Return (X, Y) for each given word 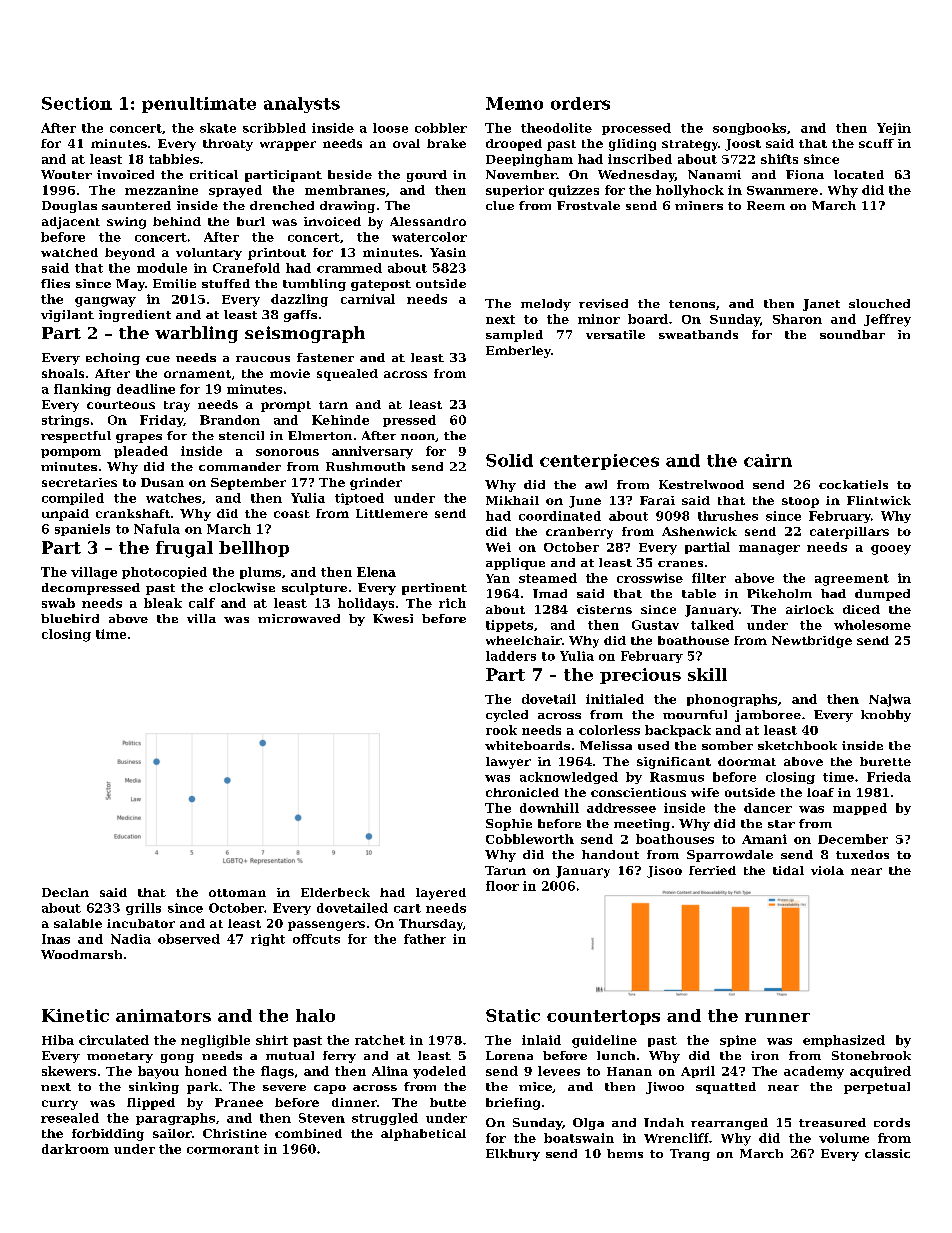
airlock (810, 609)
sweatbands (698, 334)
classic (887, 1153)
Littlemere (392, 513)
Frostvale (588, 205)
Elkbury (513, 1155)
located (859, 174)
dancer (768, 808)
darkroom (75, 1149)
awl (596, 484)
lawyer (508, 763)
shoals (63, 373)
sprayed (235, 191)
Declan (65, 892)
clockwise (242, 587)
